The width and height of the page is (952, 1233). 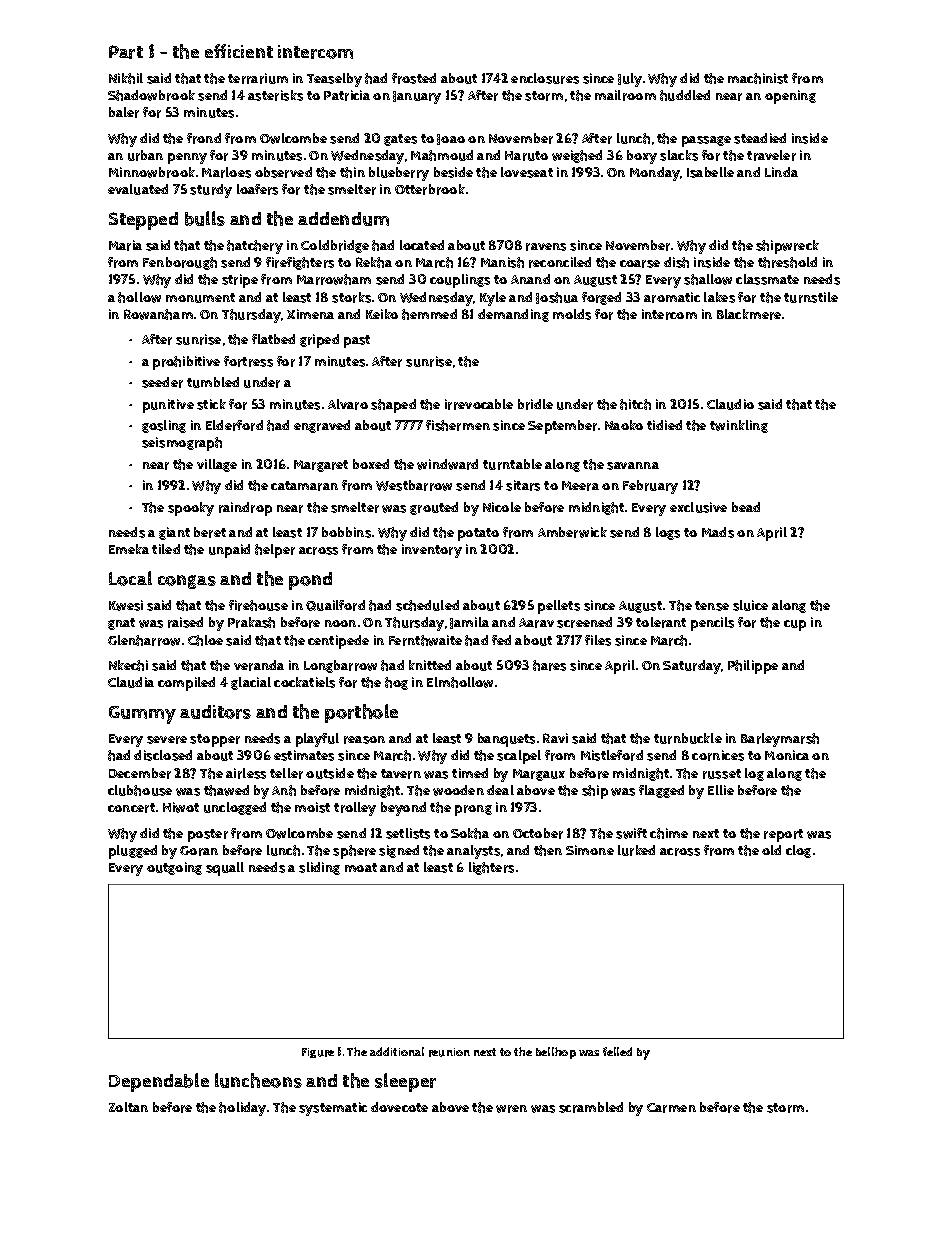 What do you see at coordinates (128, 665) in the page?
I see `Nkechi` at bounding box center [128, 665].
